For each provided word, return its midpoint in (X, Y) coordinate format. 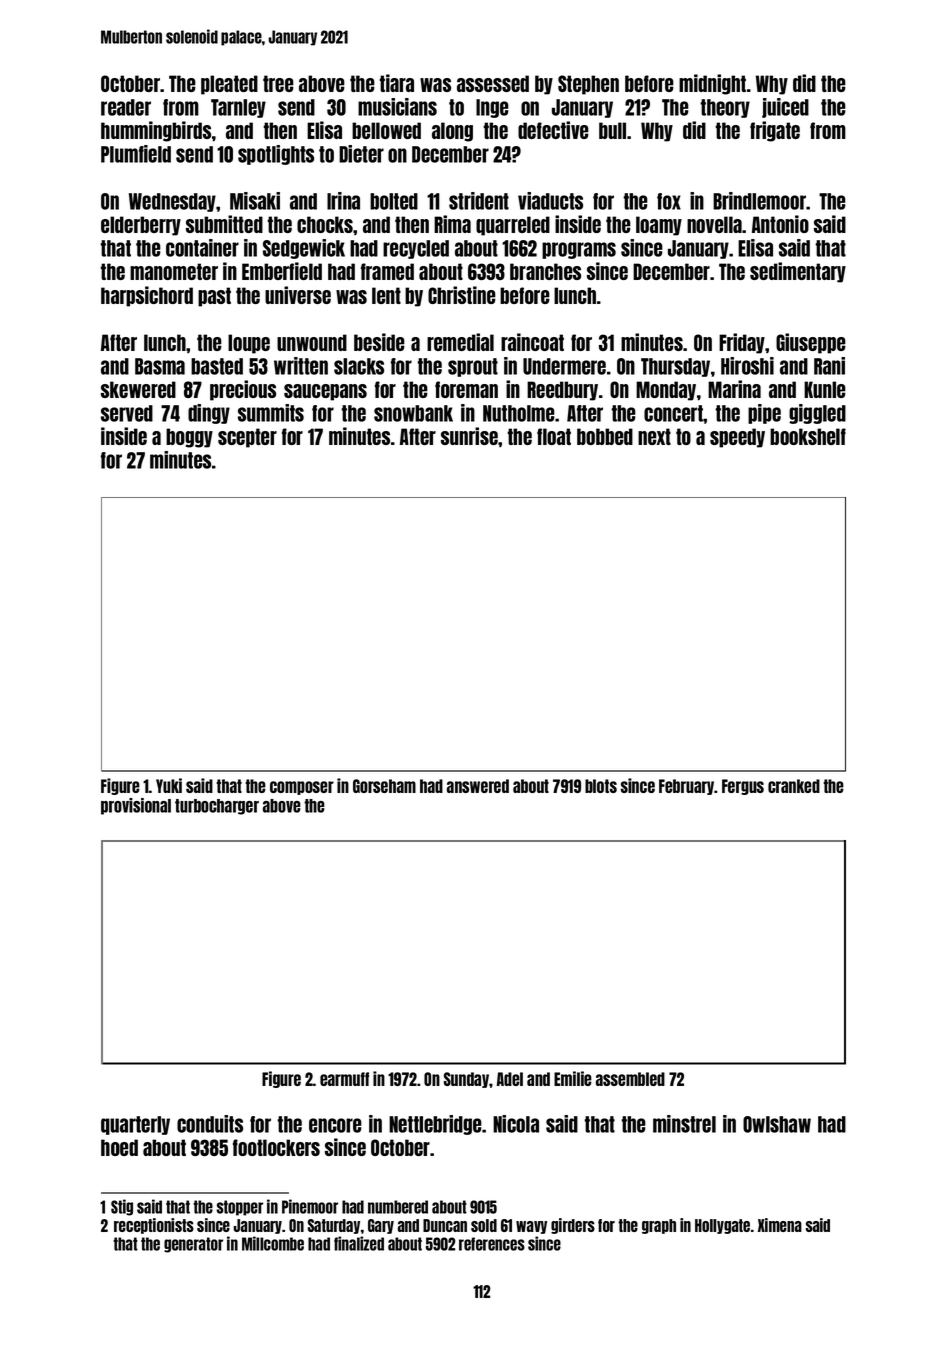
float (554, 436)
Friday (742, 343)
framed (387, 271)
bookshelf (808, 436)
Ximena (780, 1225)
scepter (247, 438)
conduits (210, 1124)
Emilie (573, 1078)
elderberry (141, 226)
